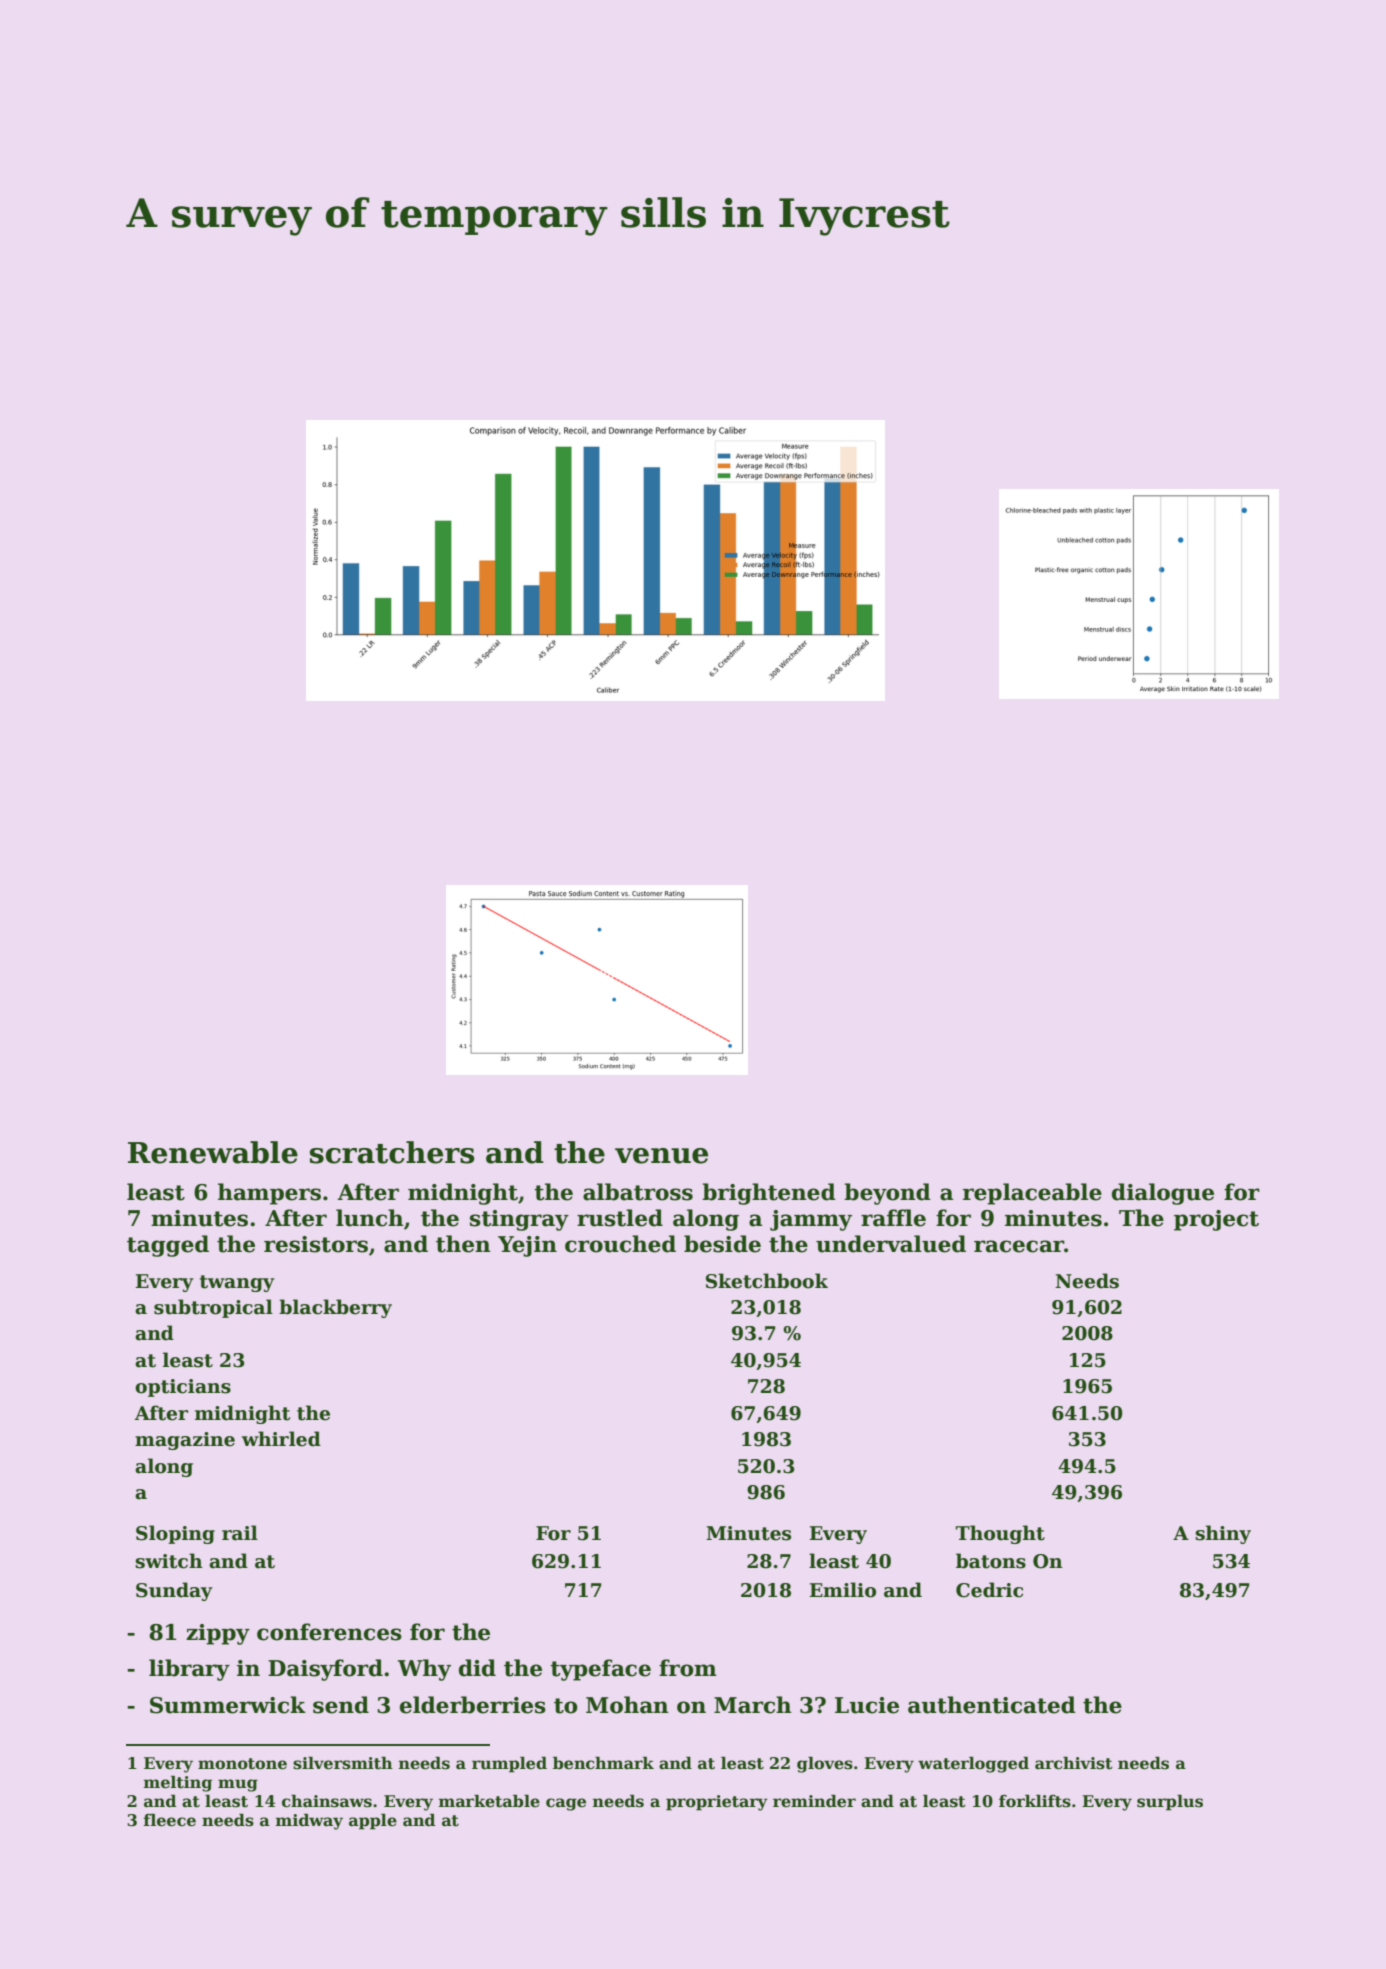 Image resolution: width=1386 pixels, height=1969 pixels. I want to click on shiny, so click(1223, 1534).
